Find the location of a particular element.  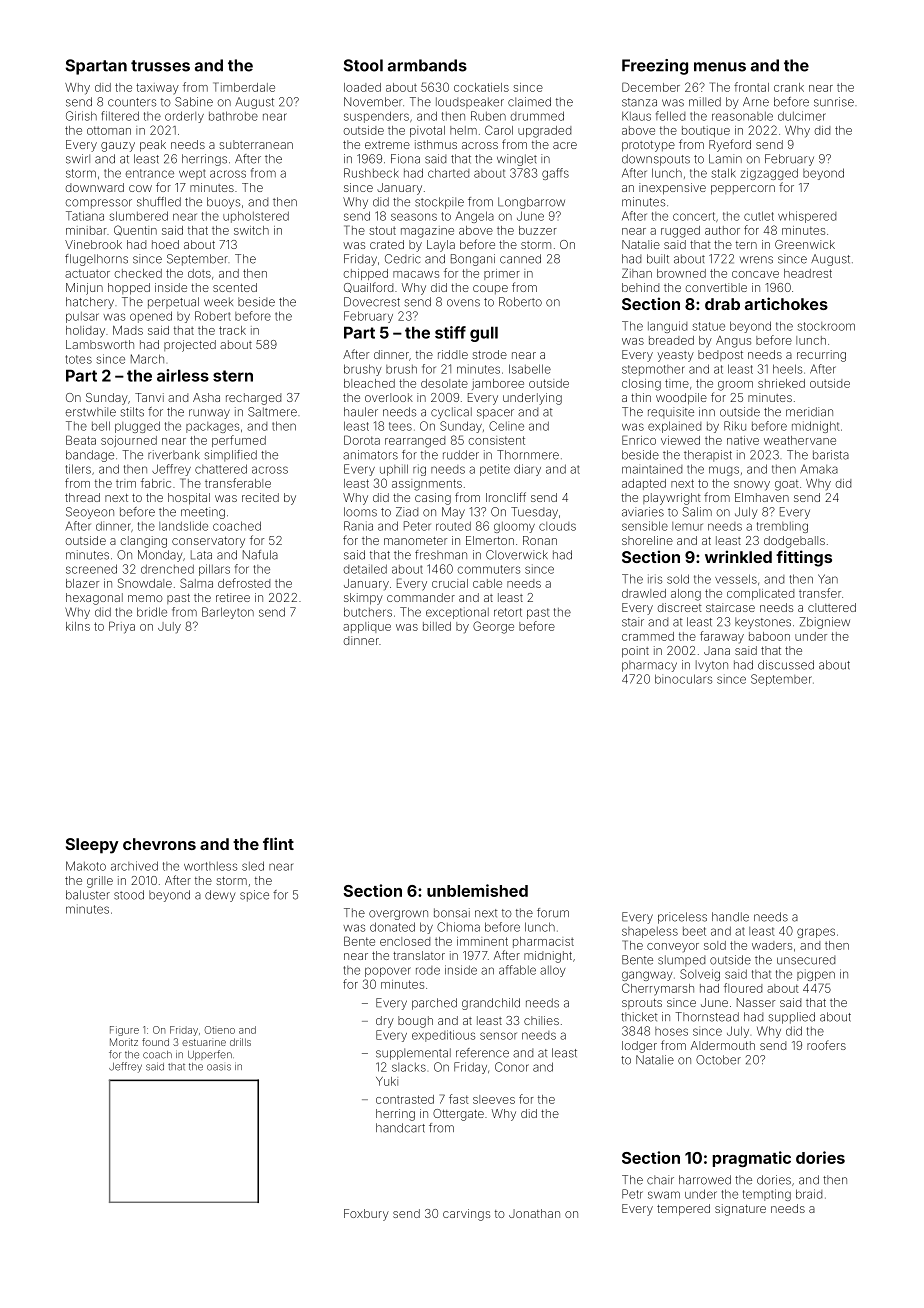

looms is located at coordinates (360, 512).
